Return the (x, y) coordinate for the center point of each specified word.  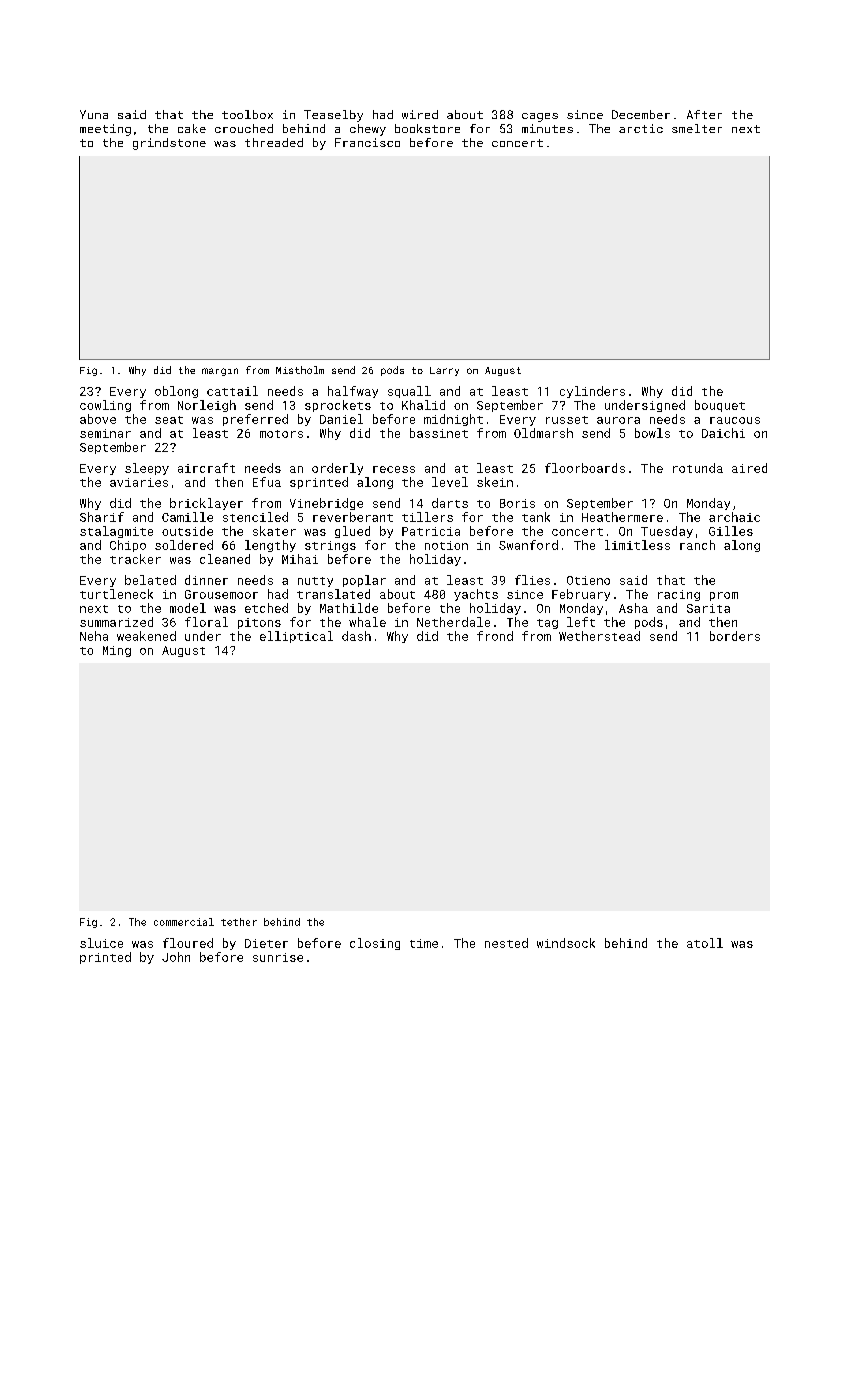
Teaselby (333, 116)
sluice (101, 943)
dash (356, 636)
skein (495, 482)
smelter (697, 128)
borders (735, 636)
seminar (105, 433)
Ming (117, 651)
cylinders (592, 392)
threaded (274, 142)
